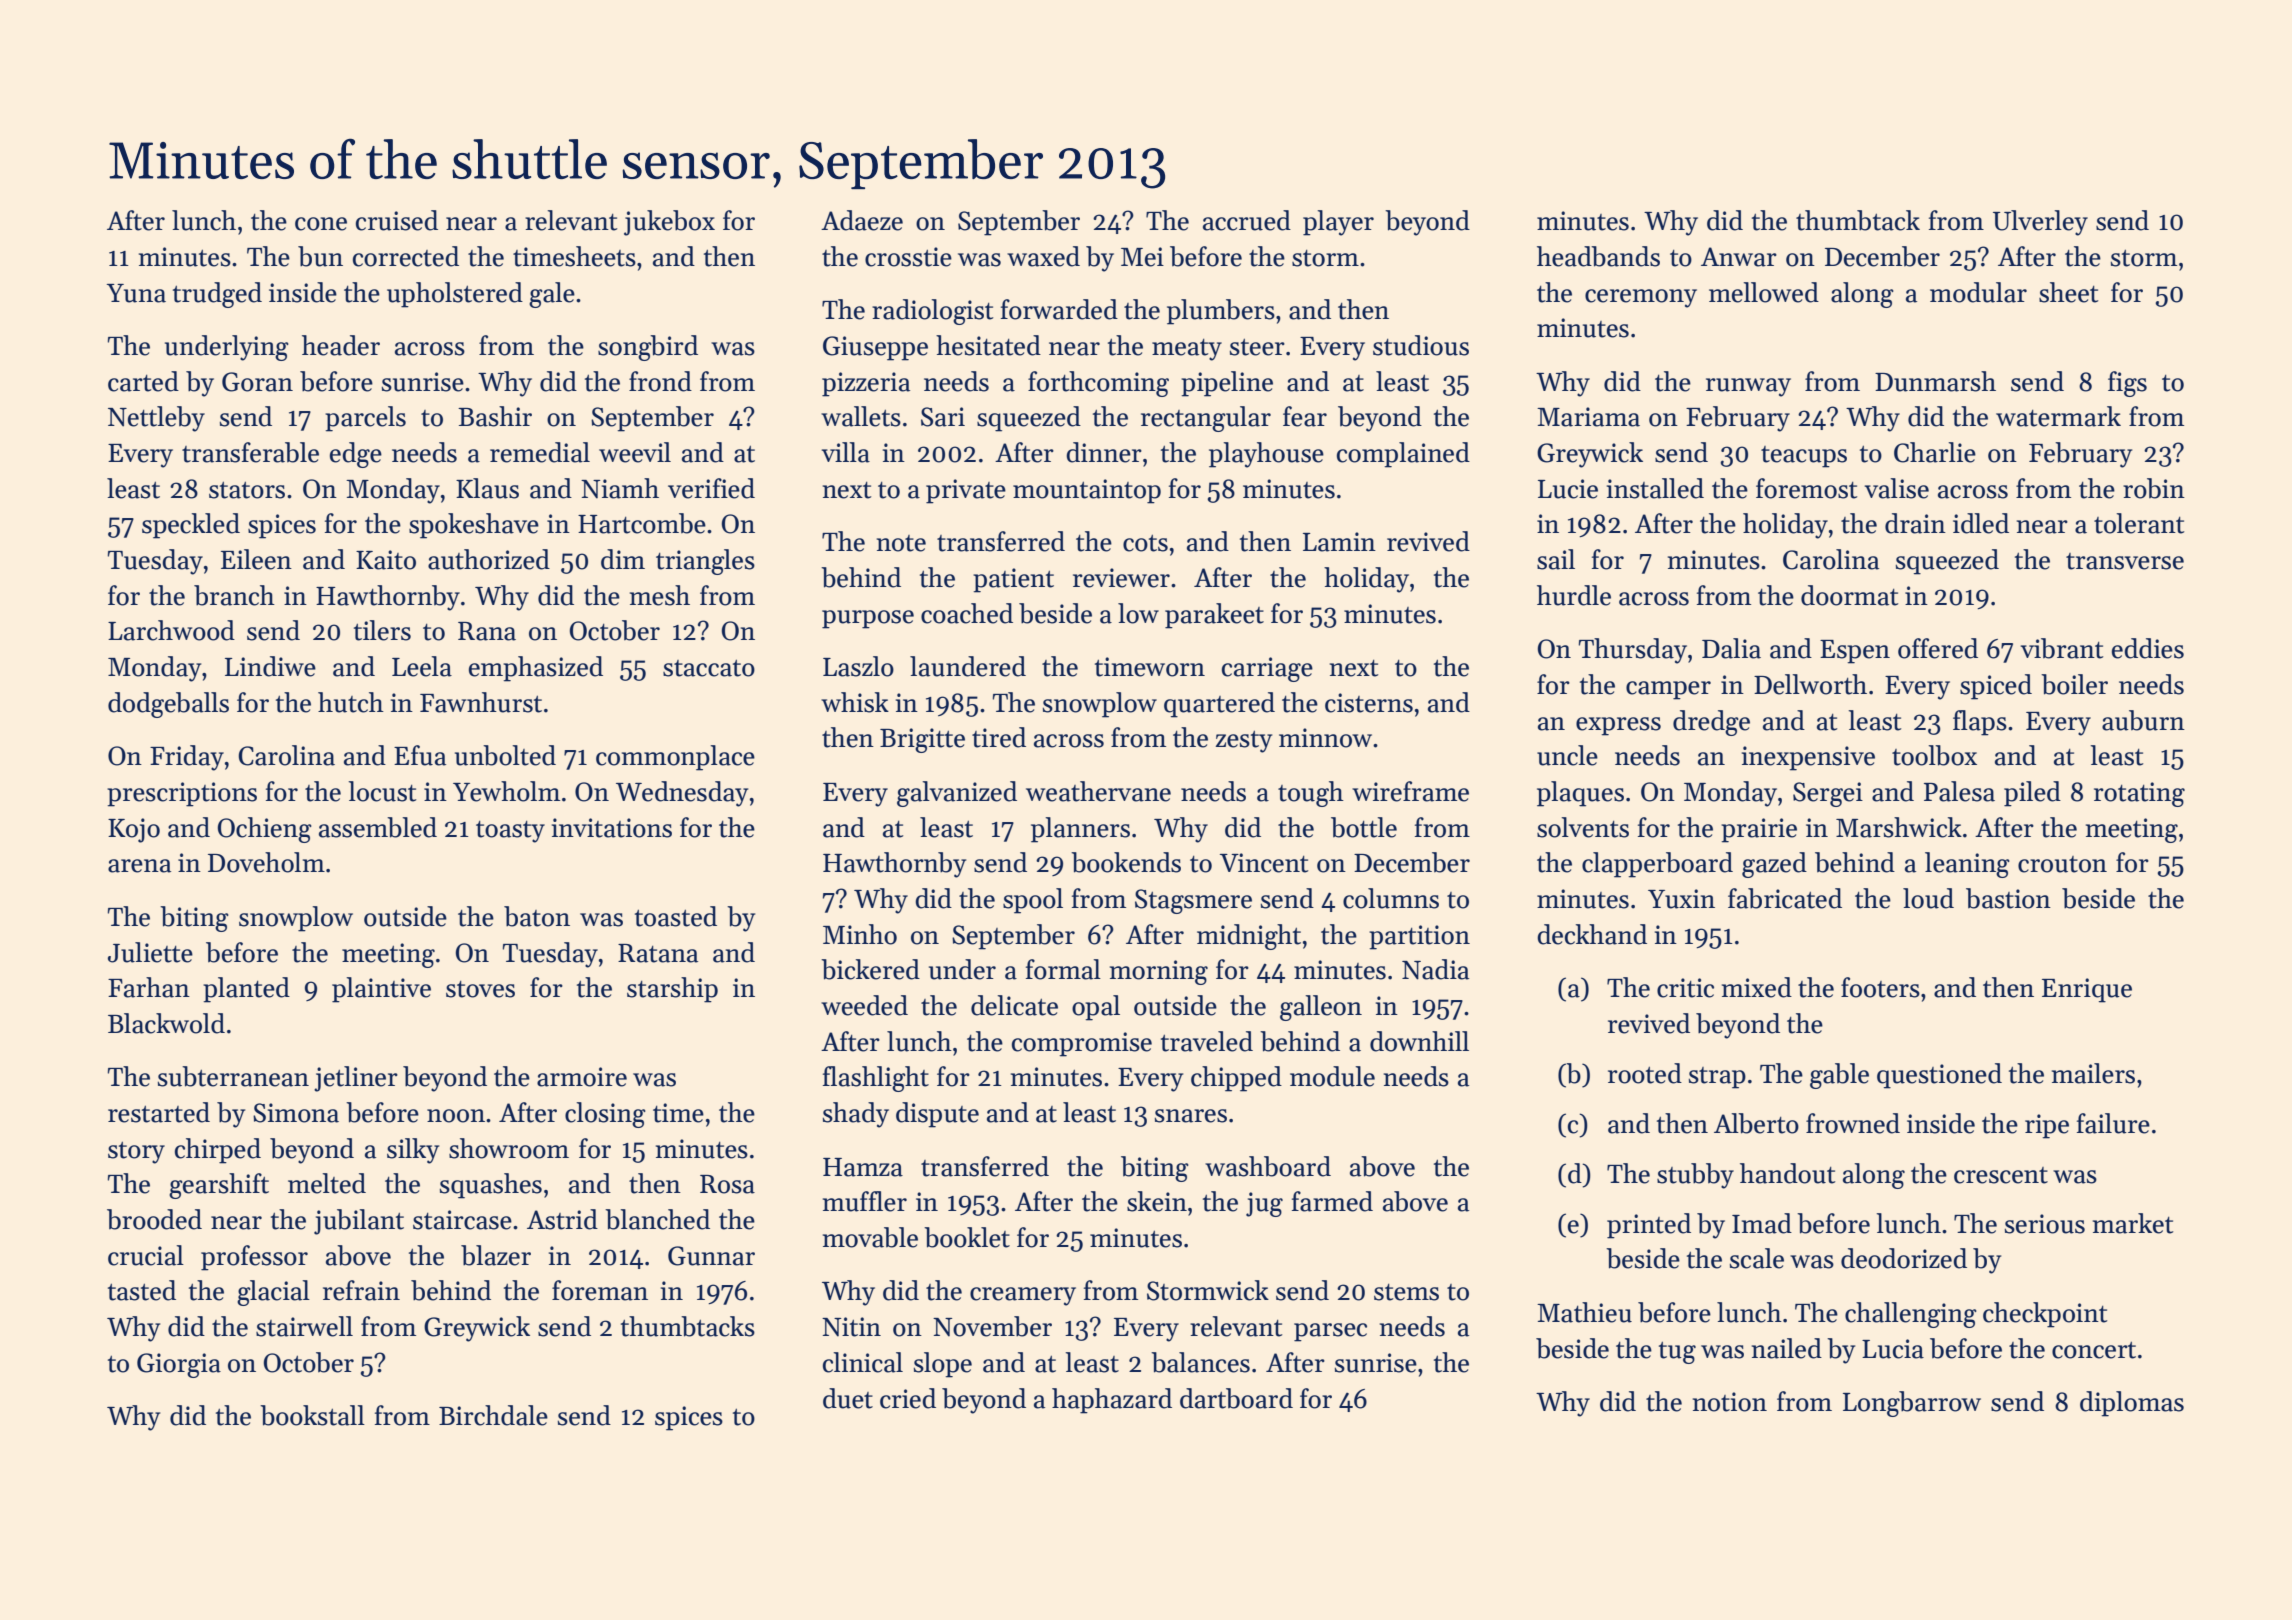  I want to click on radiologist, so click(932, 312).
